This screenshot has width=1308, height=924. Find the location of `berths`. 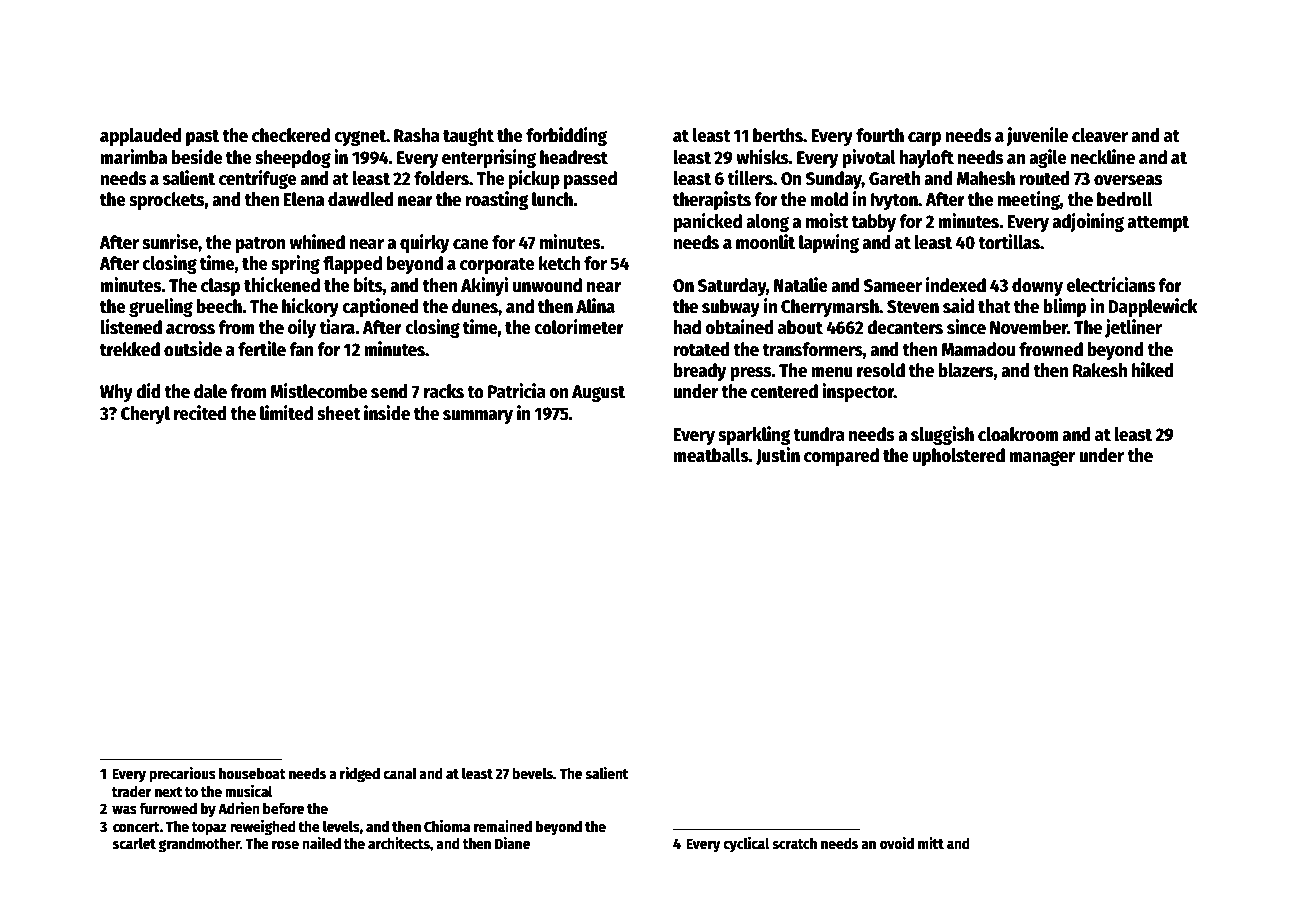

berths is located at coordinates (778, 135).
